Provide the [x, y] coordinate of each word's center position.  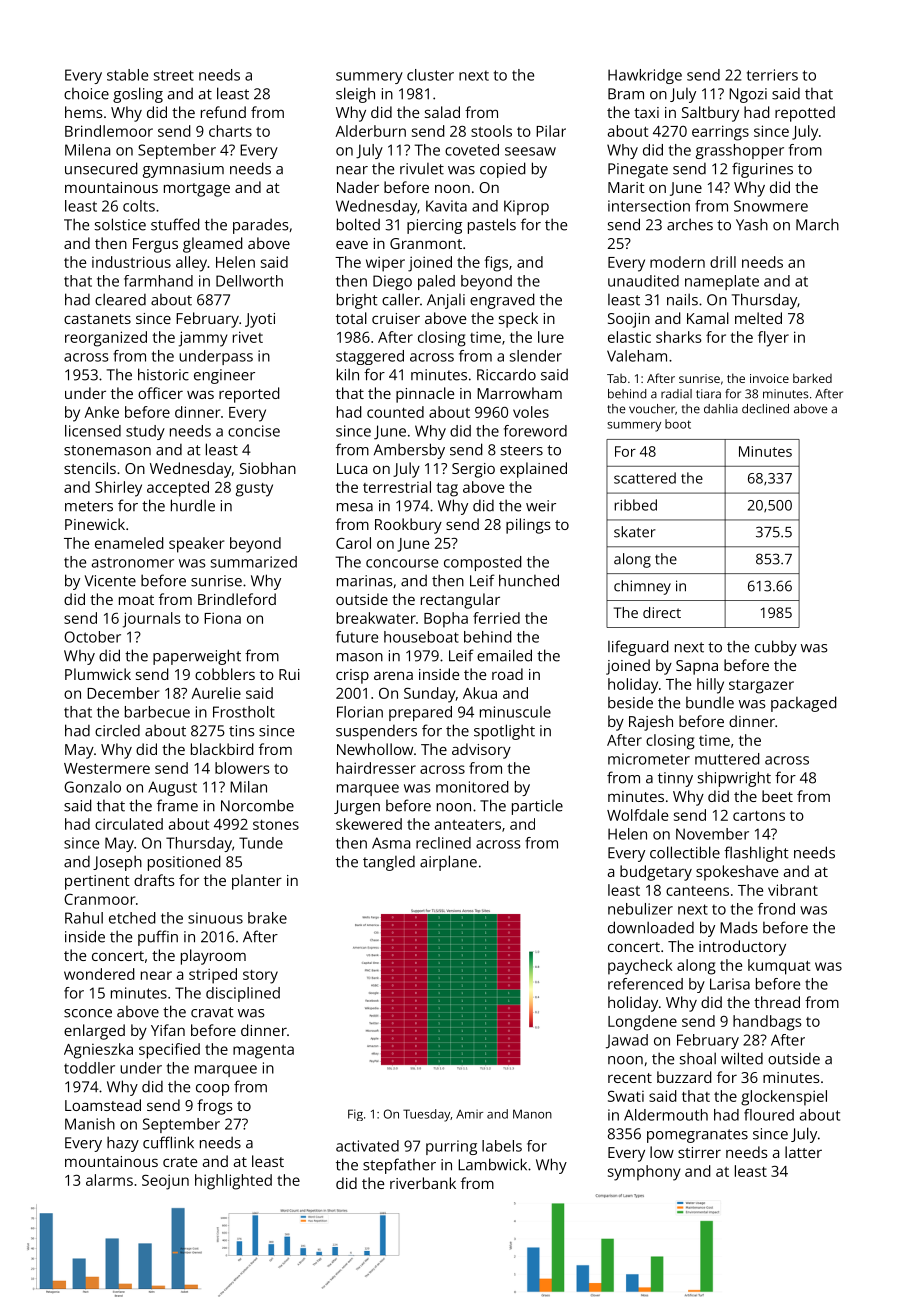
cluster [430, 75]
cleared [120, 299]
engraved [502, 301]
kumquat [779, 967]
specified [169, 1051]
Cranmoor [100, 899]
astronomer [133, 563]
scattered [645, 478]
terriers [772, 75]
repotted [805, 114]
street [174, 75]
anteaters [468, 825]
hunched [529, 580]
